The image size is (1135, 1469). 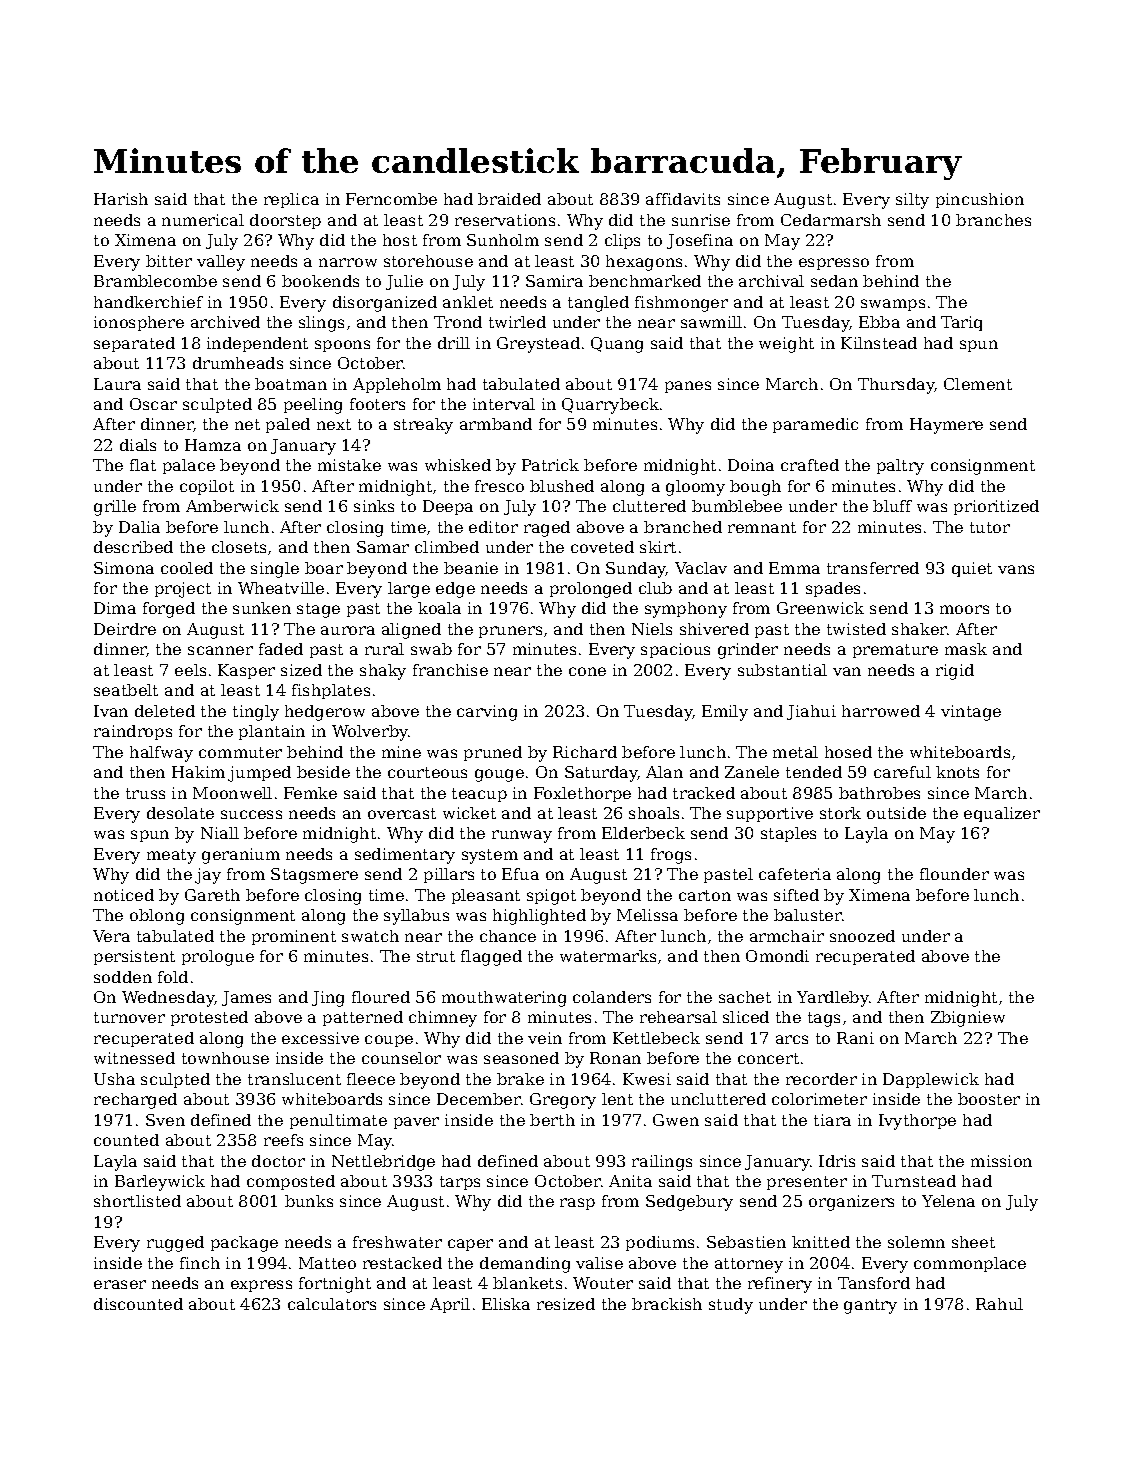 What do you see at coordinates (402, 813) in the screenshot?
I see `overcast` at bounding box center [402, 813].
